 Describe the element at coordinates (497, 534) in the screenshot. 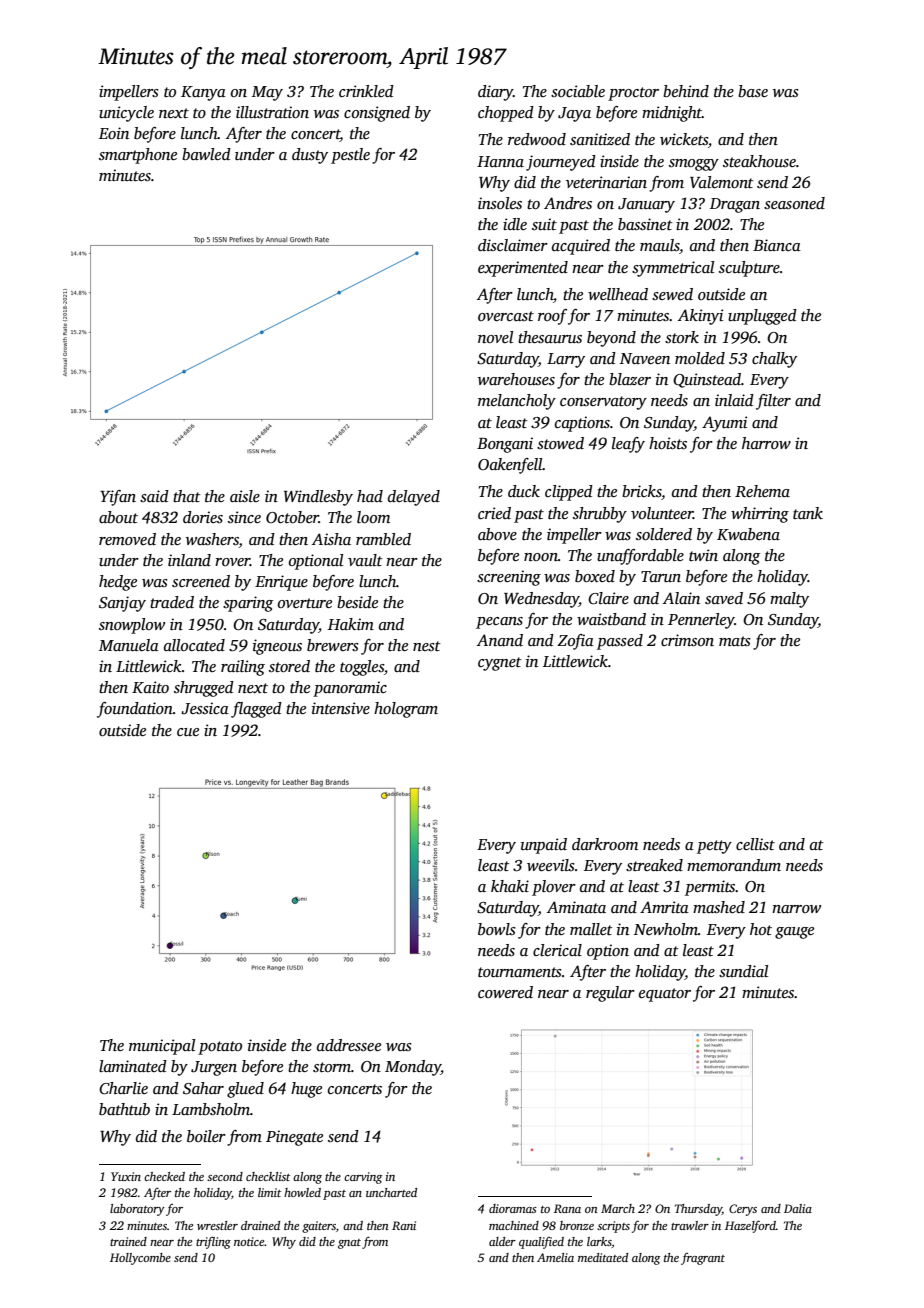

I see `above` at that location.
